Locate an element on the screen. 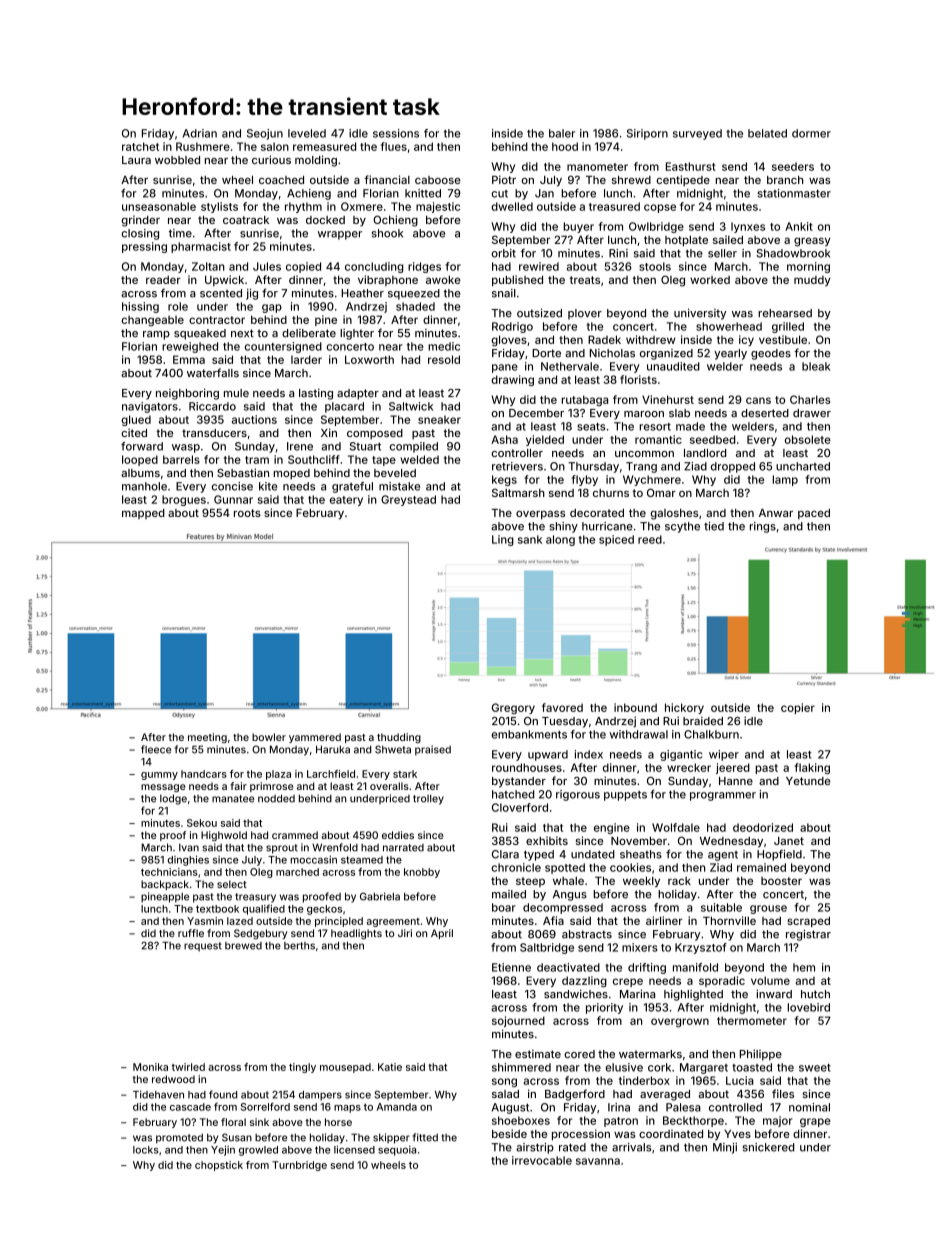 The height and width of the screenshot is (1233, 952). cascade is located at coordinates (190, 1107).
